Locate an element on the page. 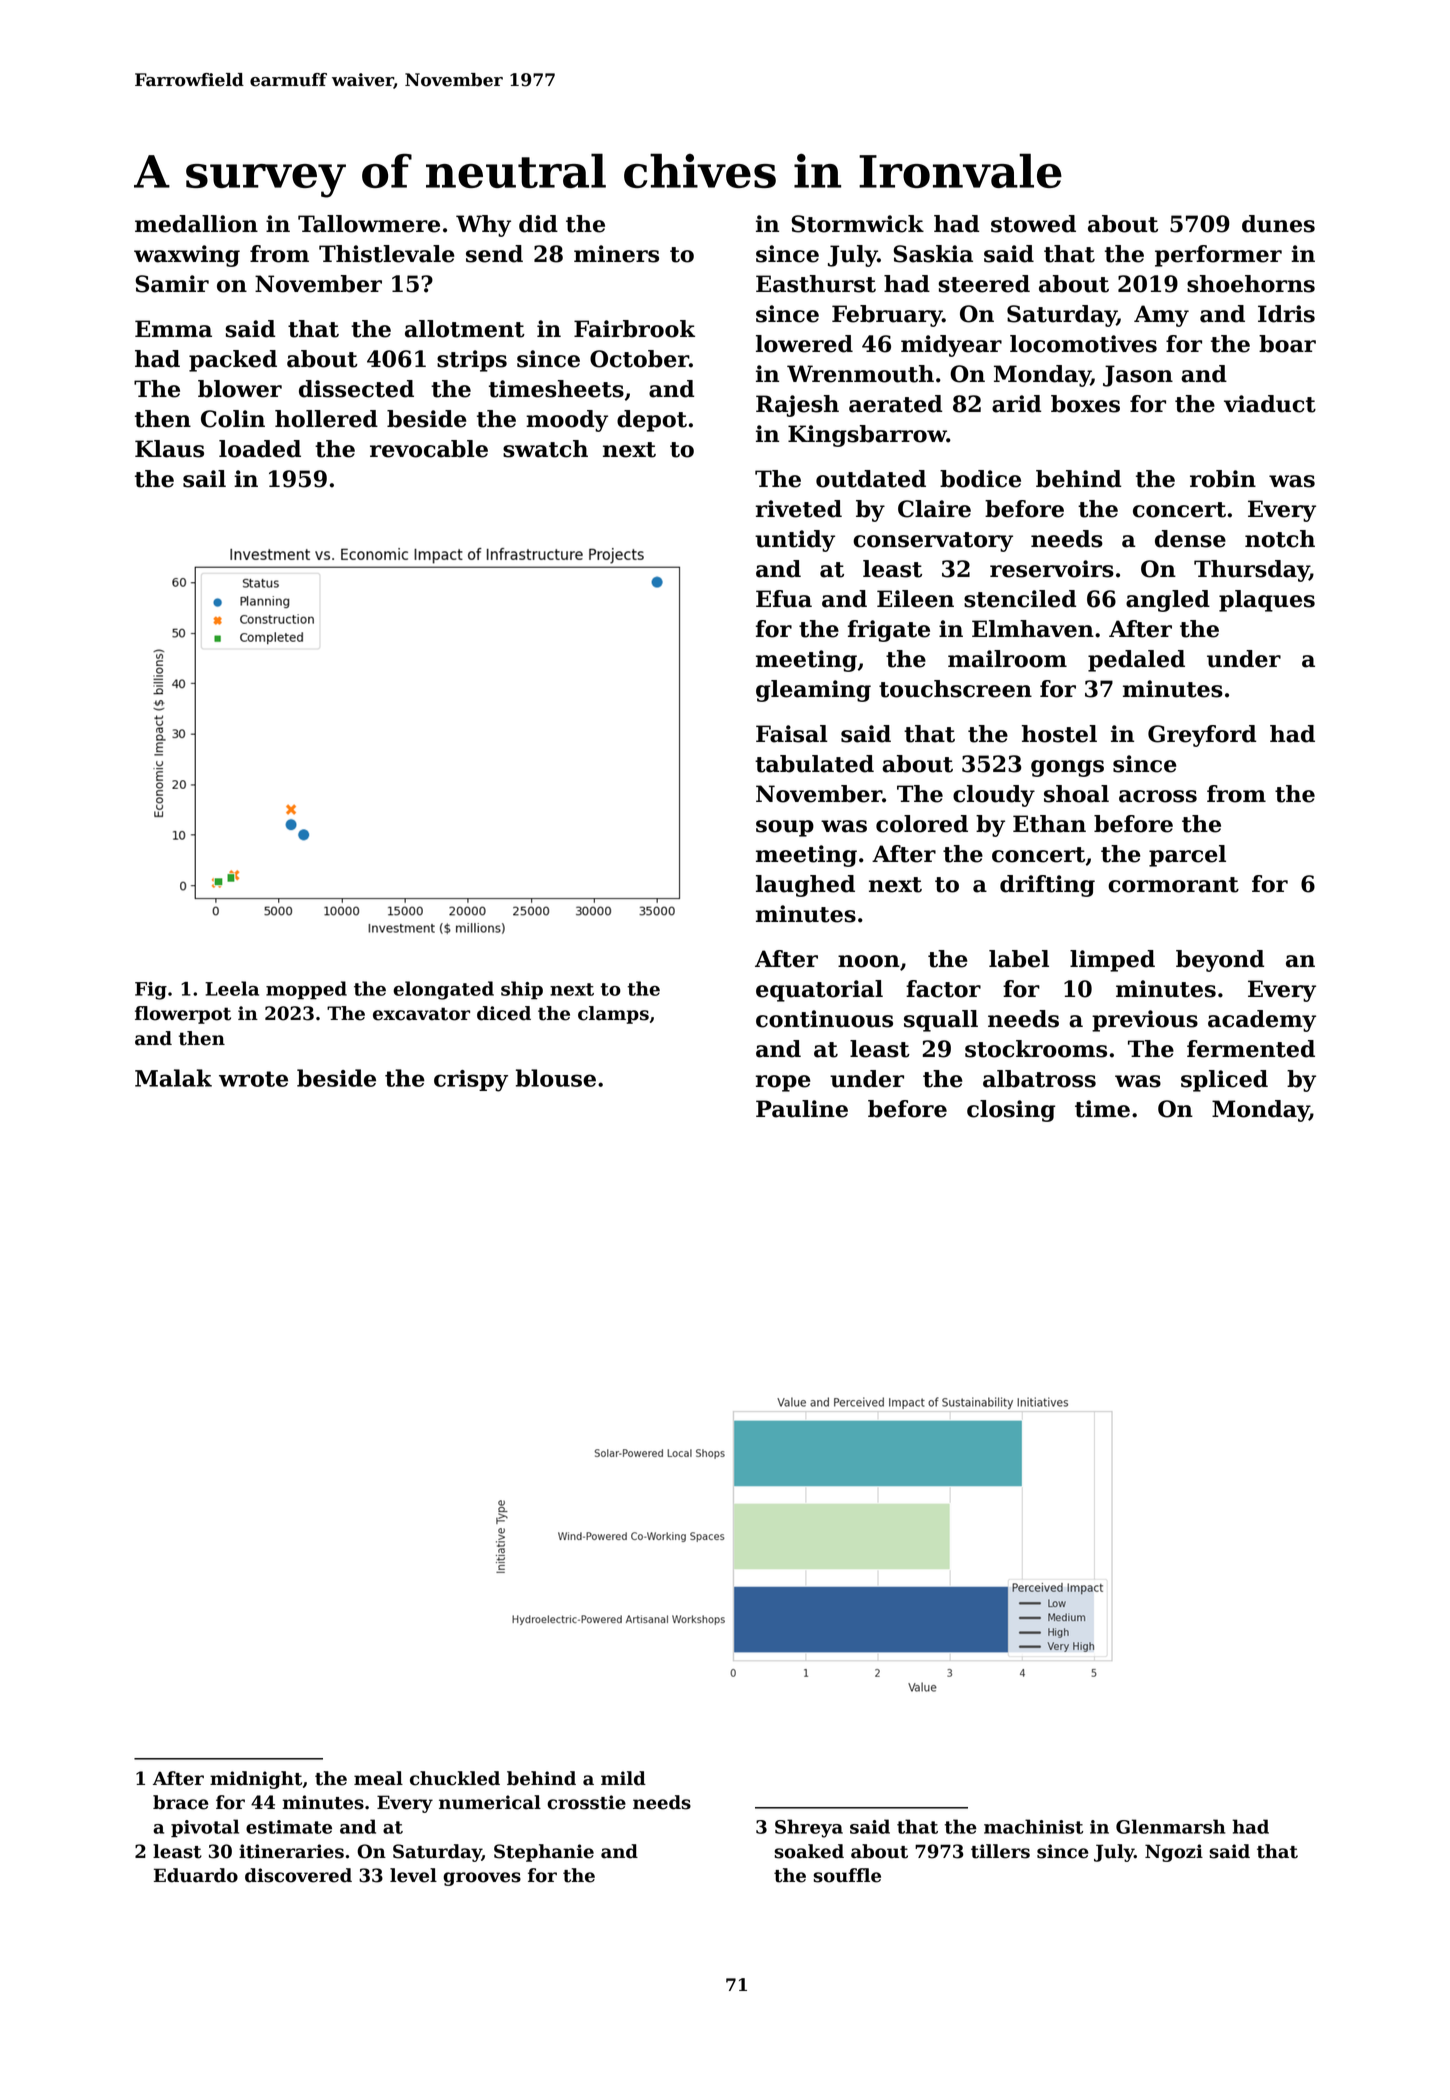 This document has width=1450, height=2100. Greyford is located at coordinates (1202, 736).
